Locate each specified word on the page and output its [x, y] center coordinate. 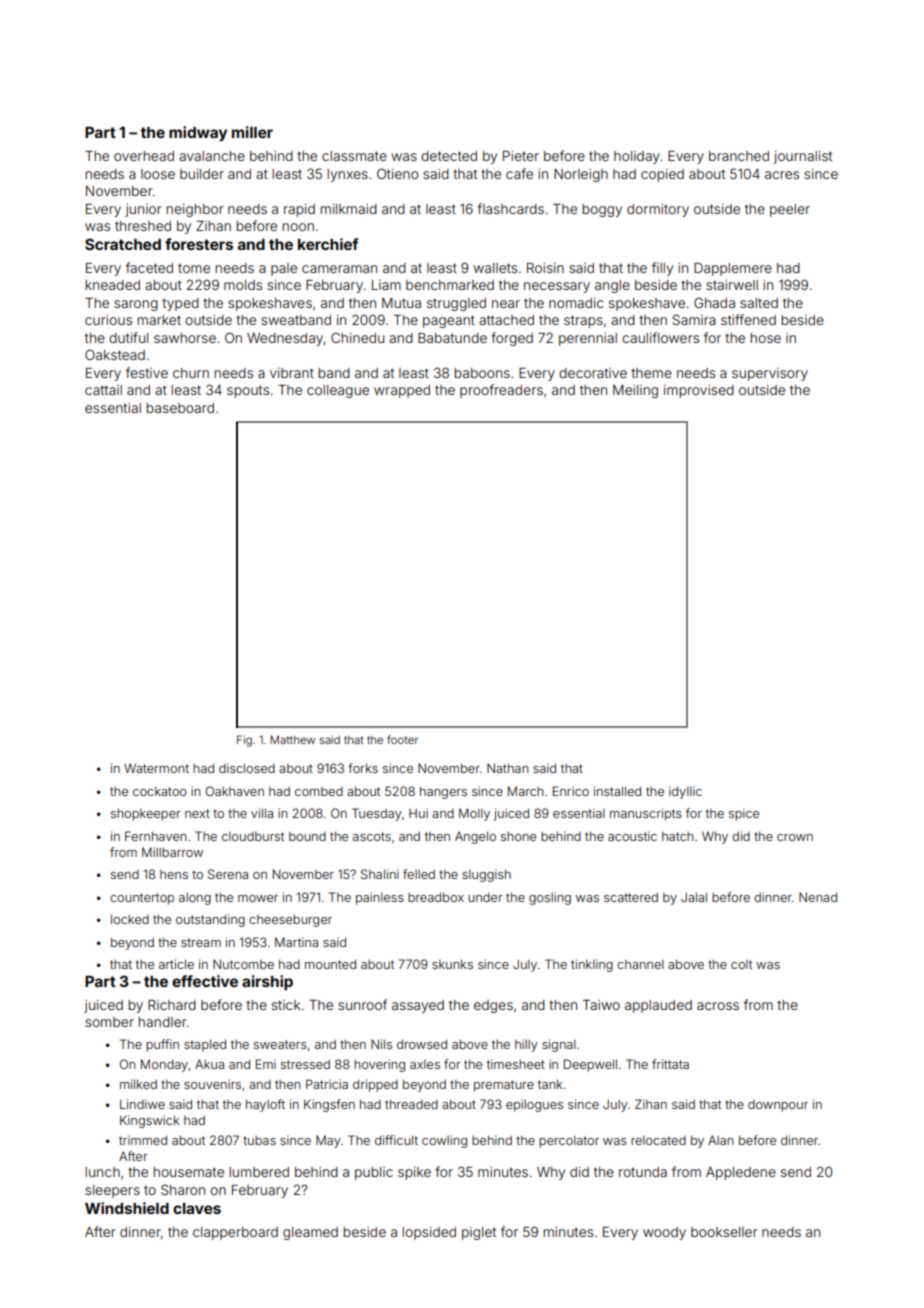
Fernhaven [155, 836]
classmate [354, 156]
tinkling [592, 965]
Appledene [741, 1173]
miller [252, 132]
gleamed [310, 1233]
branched [739, 156]
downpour [778, 1106]
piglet [479, 1233]
